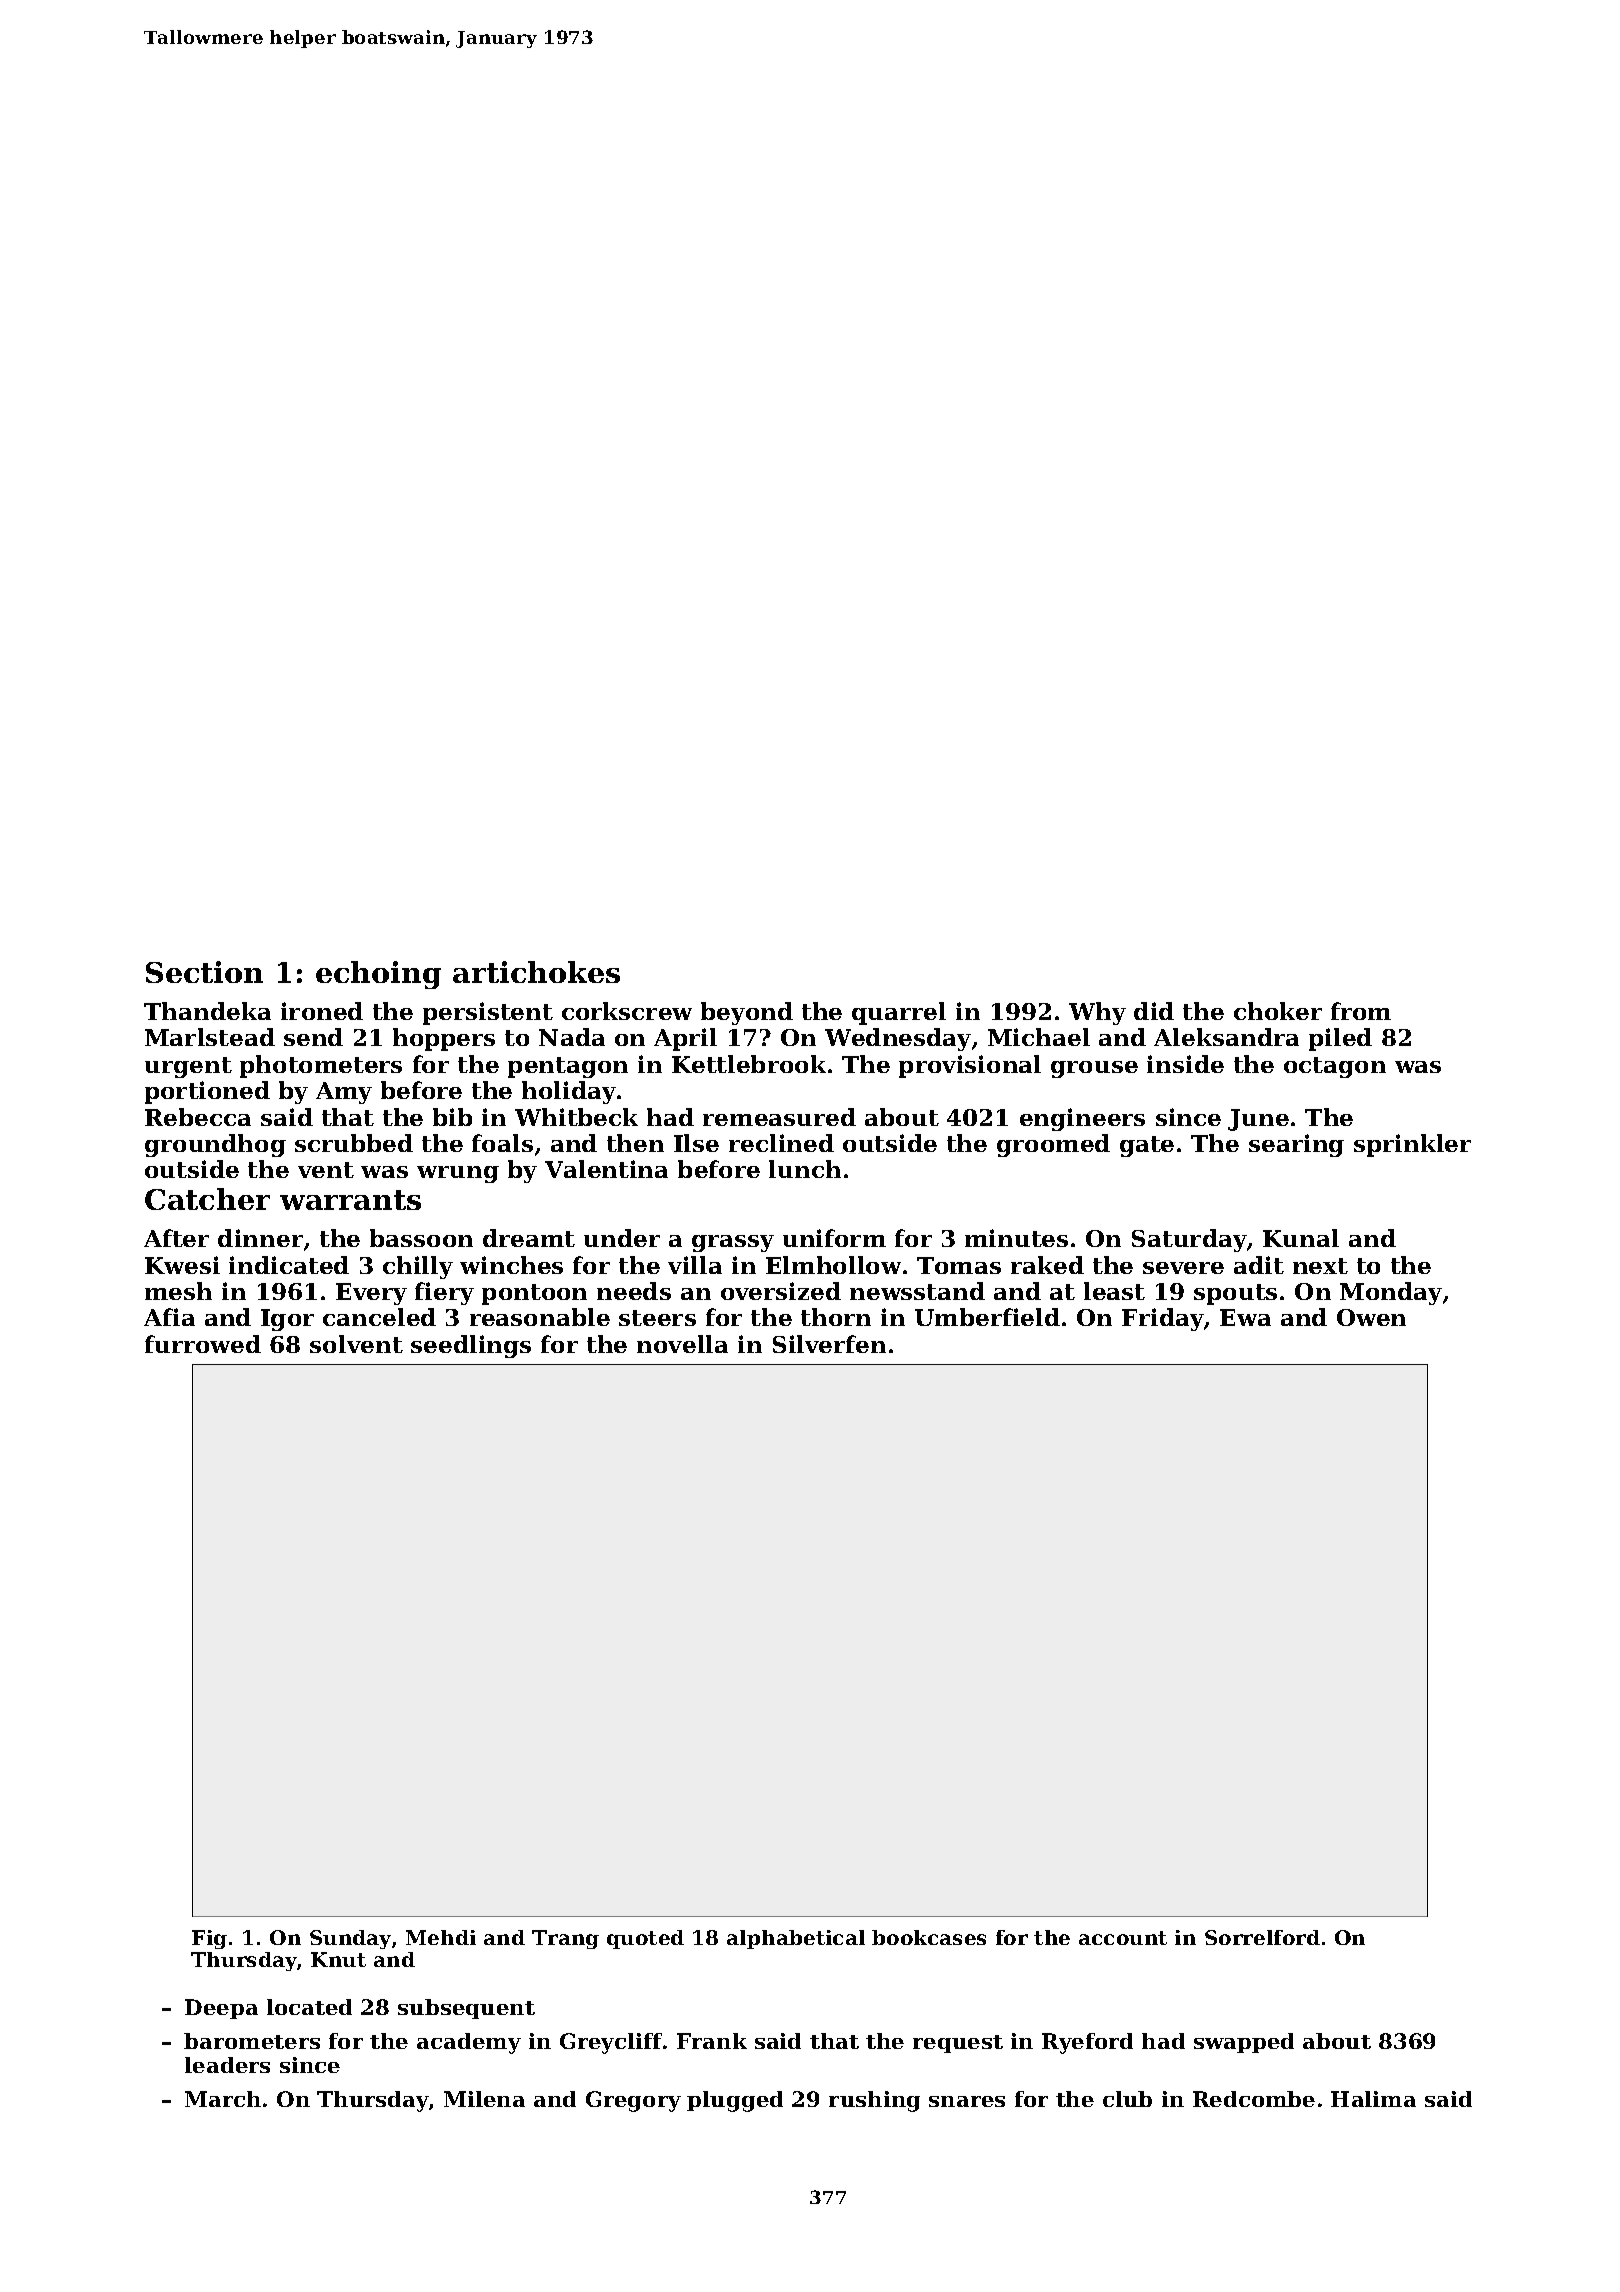  I want to click on Milena, so click(484, 2099).
